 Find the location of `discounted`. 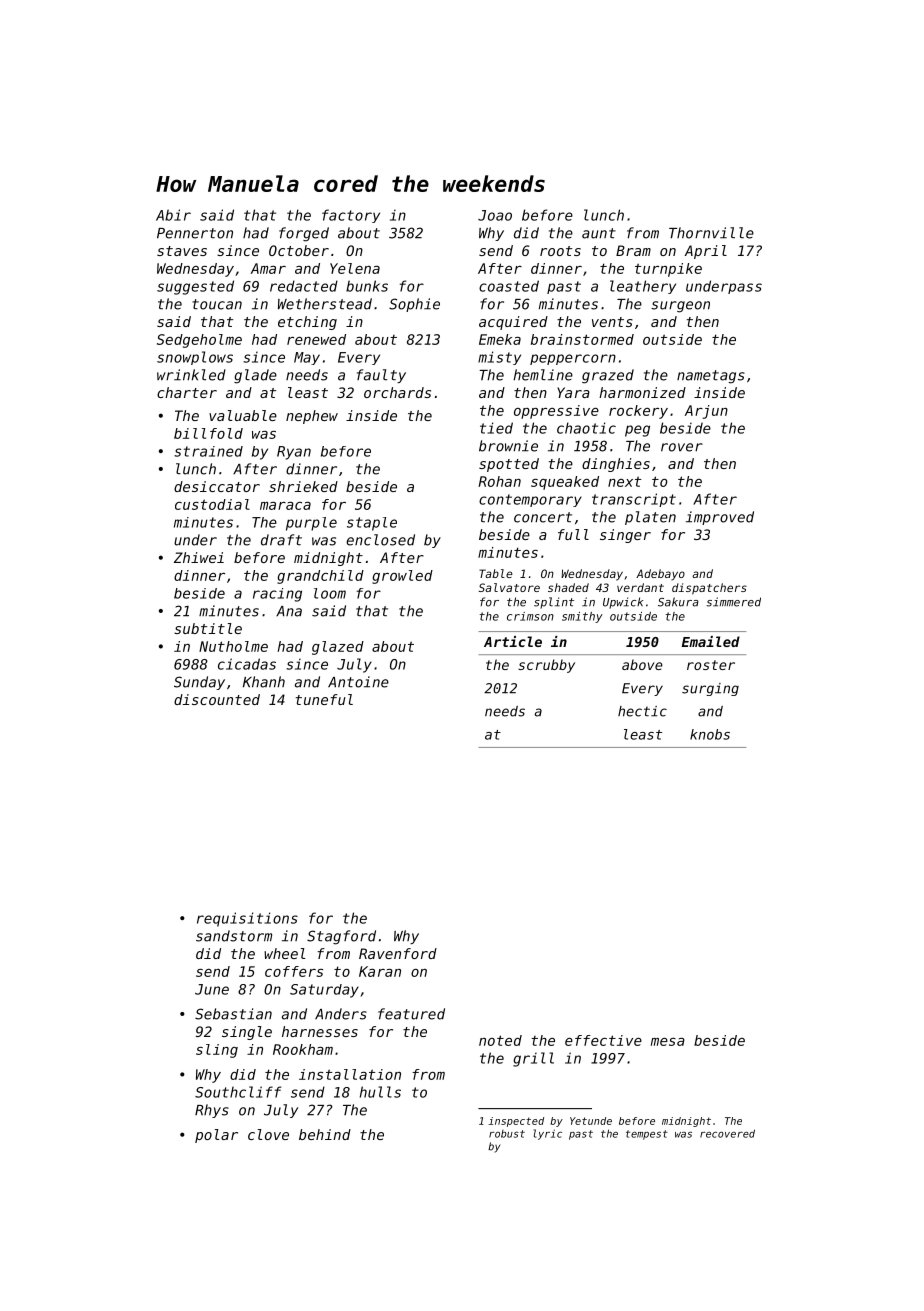

discounted is located at coordinates (217, 699).
